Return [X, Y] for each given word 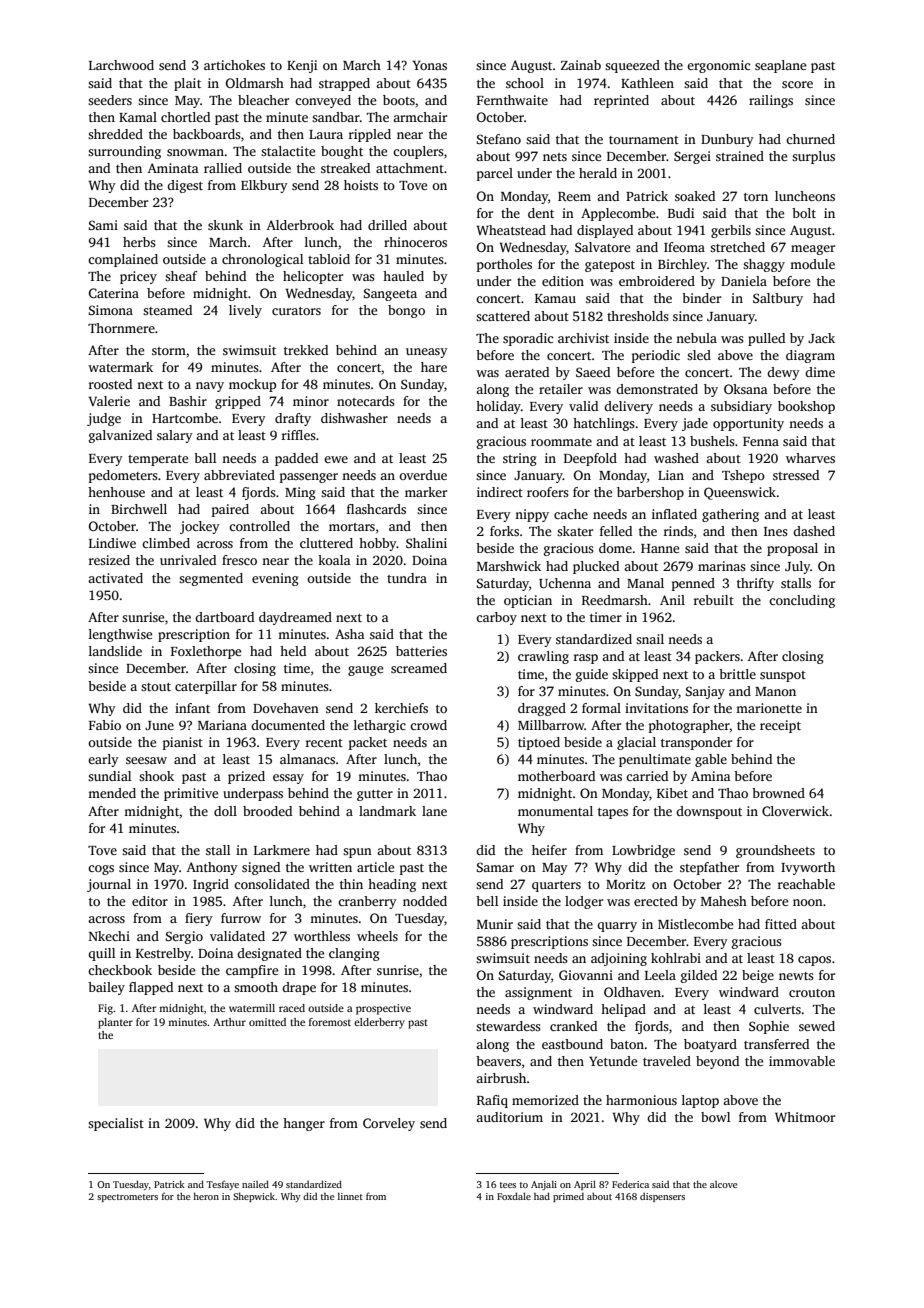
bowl [715, 1117]
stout [156, 687]
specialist [116, 1124]
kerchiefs [401, 708]
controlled [259, 526]
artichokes [234, 65]
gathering [730, 515]
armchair [420, 117]
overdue [423, 475]
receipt [780, 726]
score [797, 84]
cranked [573, 1026]
